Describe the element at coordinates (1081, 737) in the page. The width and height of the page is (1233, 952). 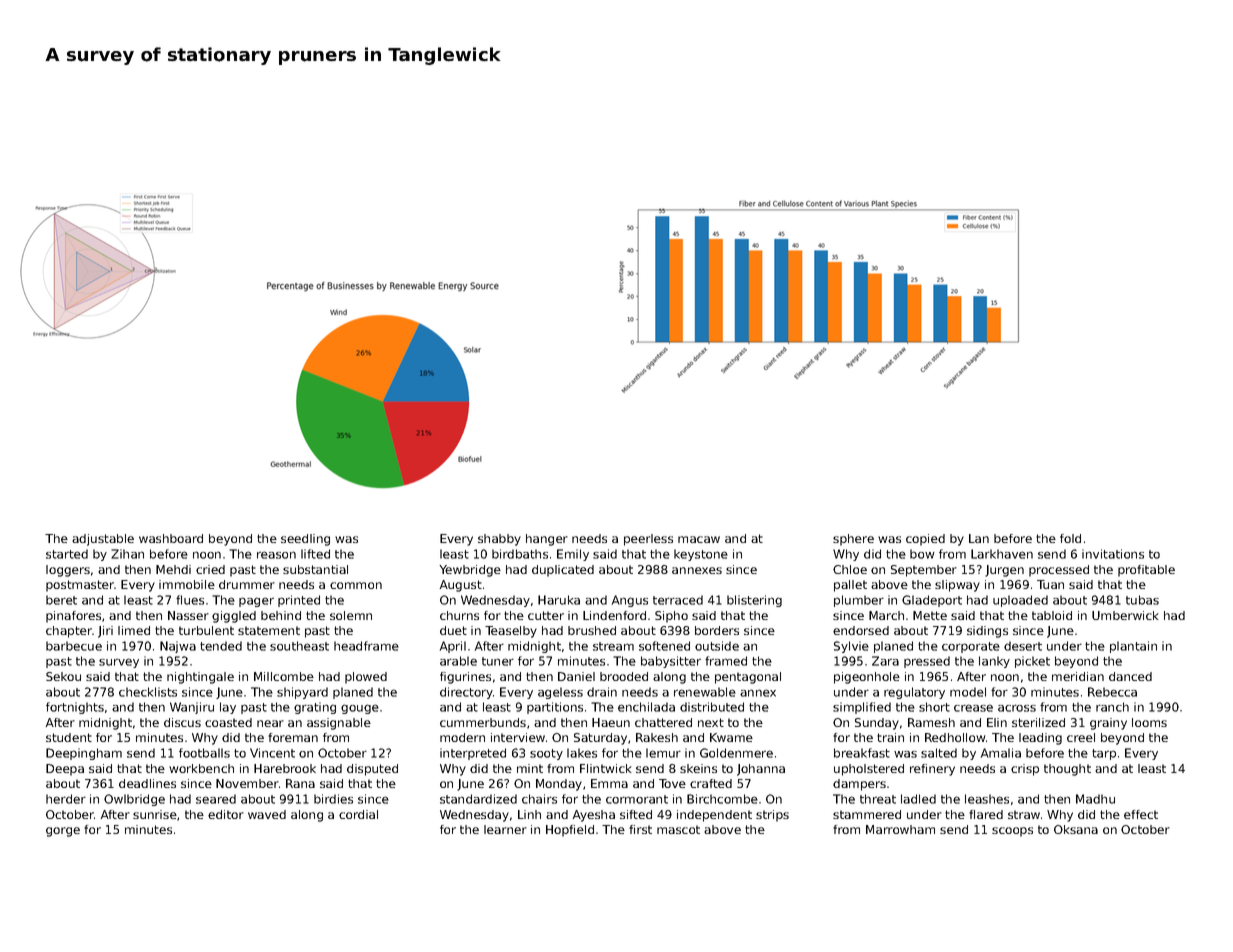
I see `creel` at that location.
